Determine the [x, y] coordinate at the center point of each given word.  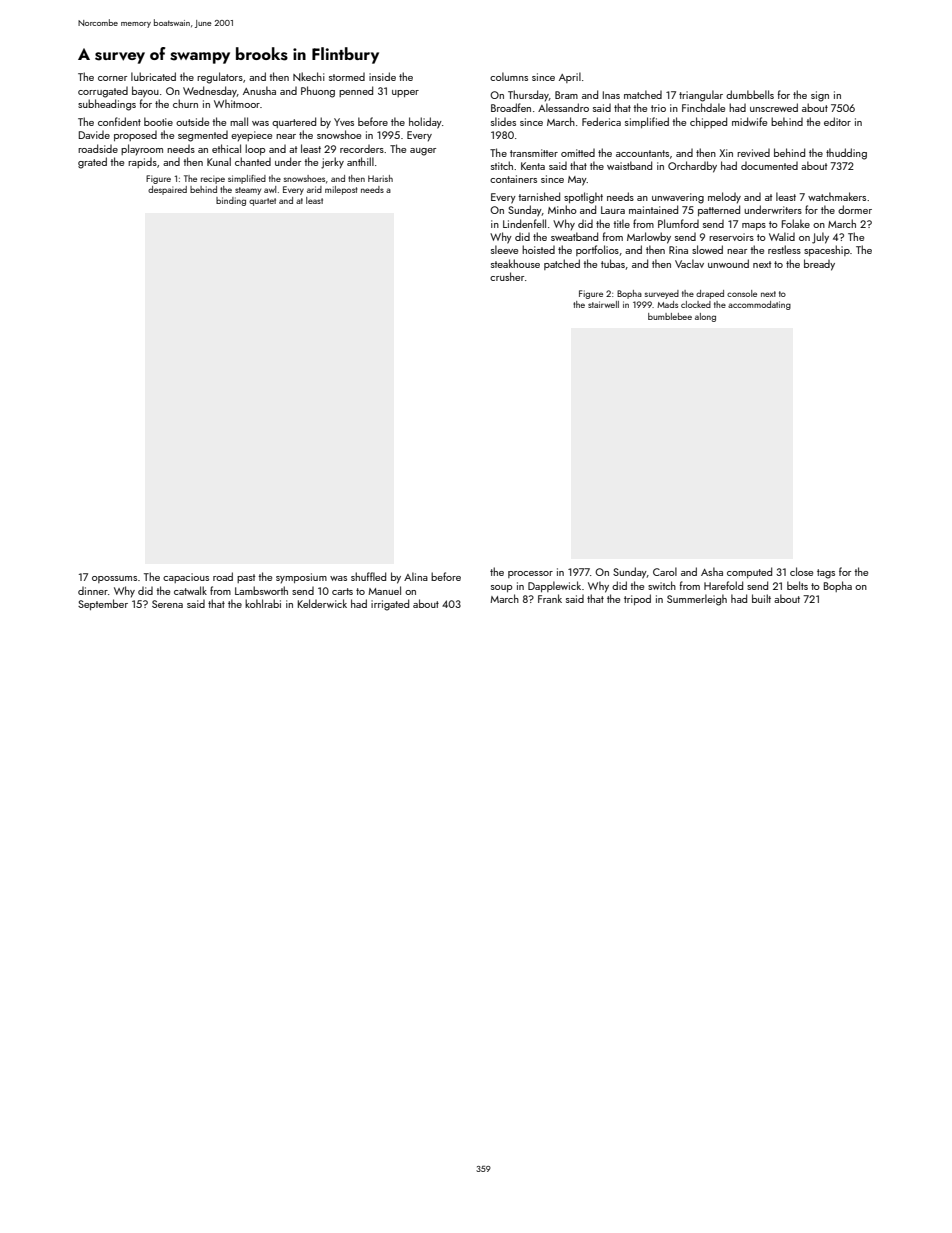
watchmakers [837, 196]
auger [423, 152]
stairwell [603, 304]
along [705, 317]
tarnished [539, 196]
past [246, 578]
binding [231, 201]
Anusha [259, 90]
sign [820, 96]
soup [501, 588]
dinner [93, 591]
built [761, 598]
